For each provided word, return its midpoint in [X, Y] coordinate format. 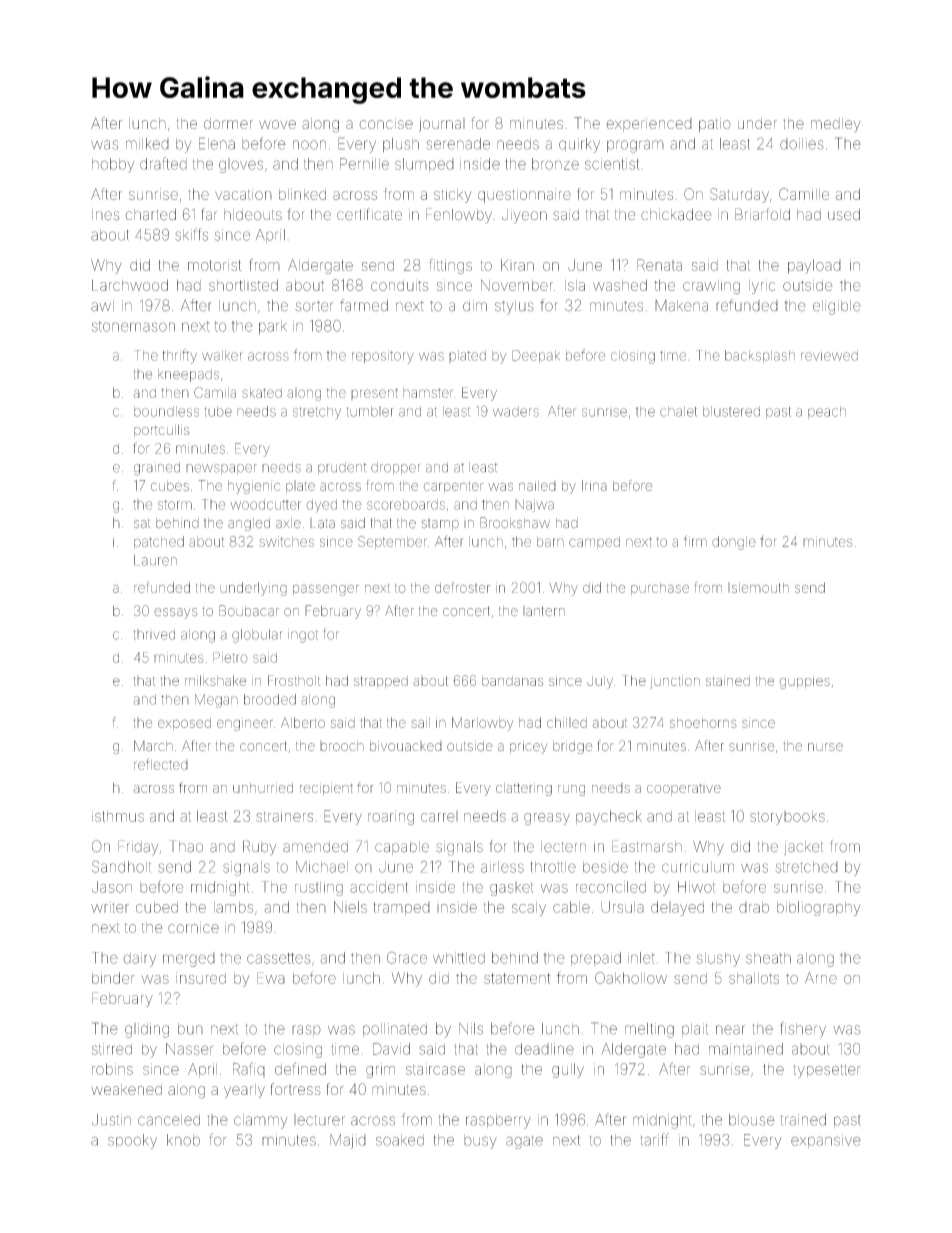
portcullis [161, 430]
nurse [825, 747]
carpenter [453, 487]
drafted [163, 163]
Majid [348, 1141]
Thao [186, 846]
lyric [762, 287]
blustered [731, 411]
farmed [364, 305]
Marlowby [482, 724]
